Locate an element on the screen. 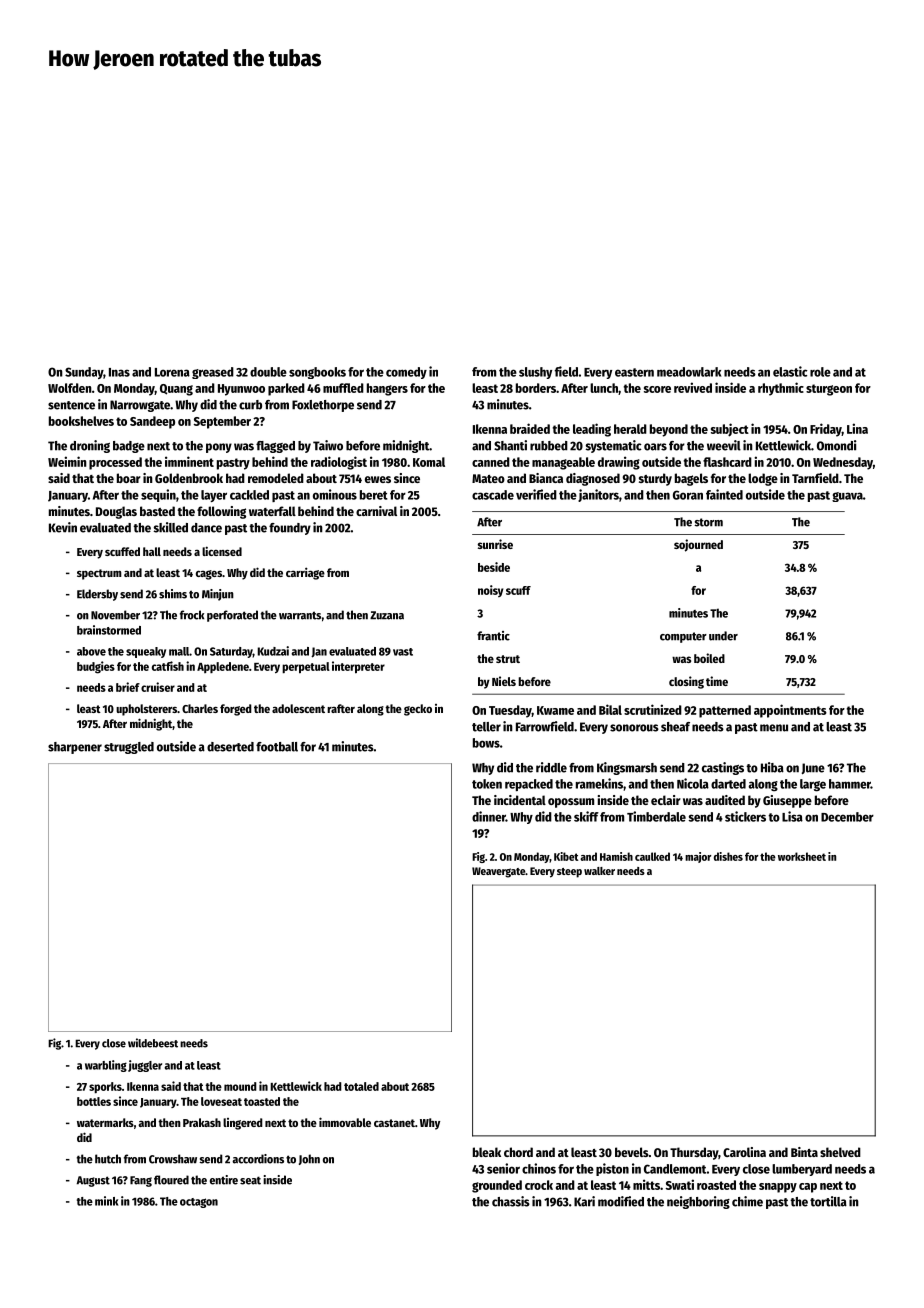  incidental is located at coordinates (520, 800).
